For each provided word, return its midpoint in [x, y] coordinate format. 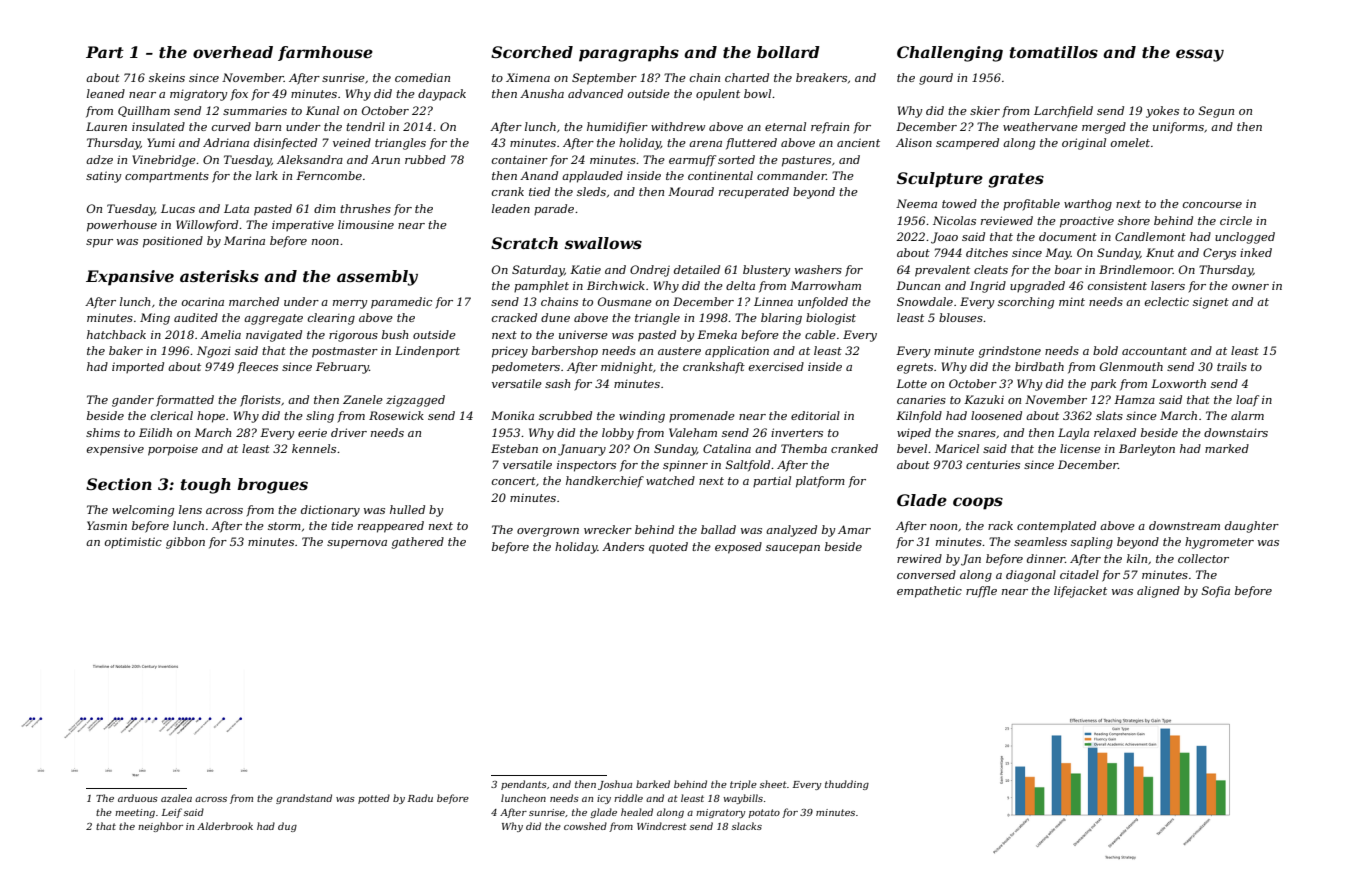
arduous [138, 798]
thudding [847, 785]
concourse [1212, 205]
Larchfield [1063, 112]
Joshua [615, 785]
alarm [1247, 415]
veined [352, 142]
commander [791, 175]
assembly [377, 278]
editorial [815, 415]
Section [119, 484]
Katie [585, 269]
